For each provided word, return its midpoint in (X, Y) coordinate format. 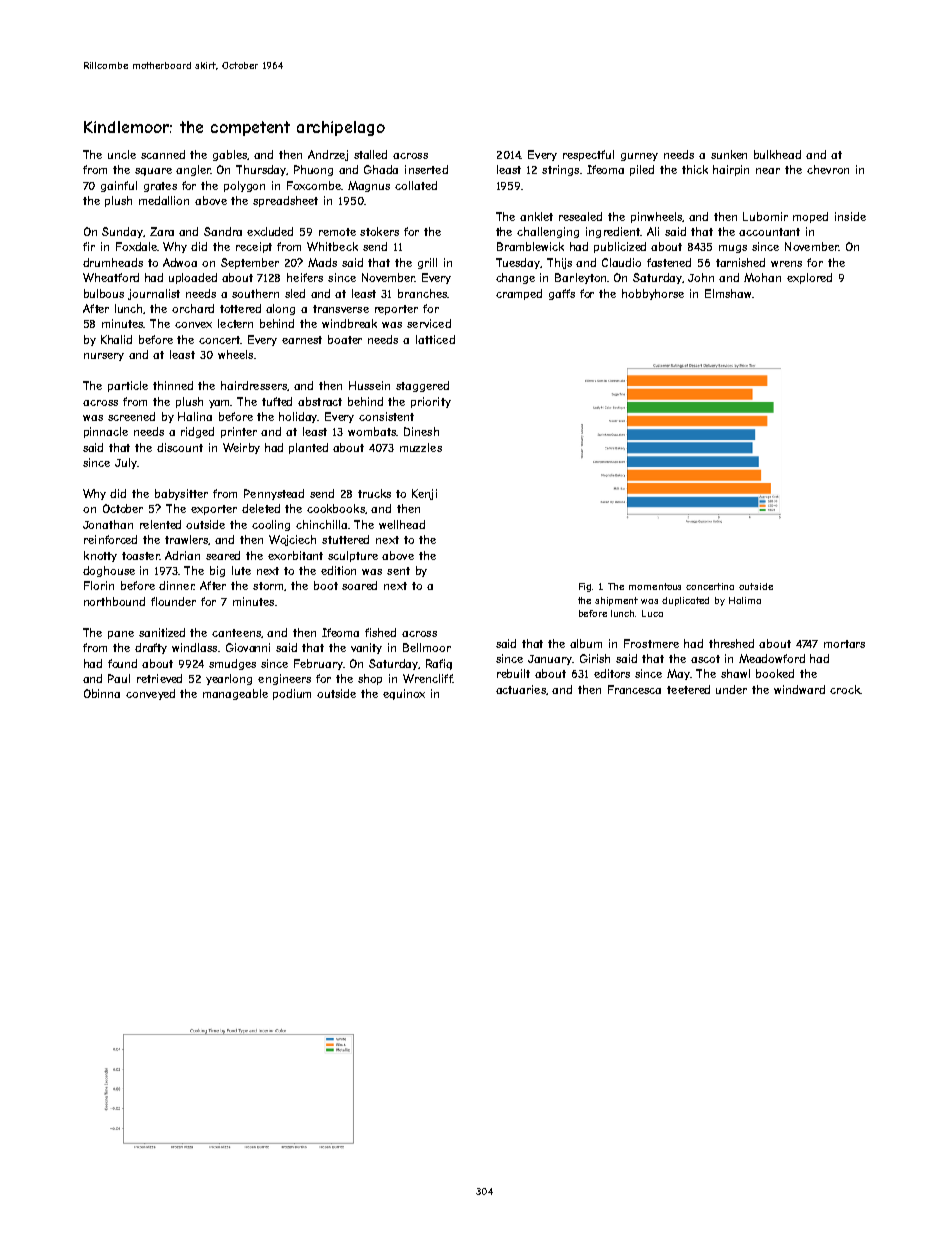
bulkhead (777, 154)
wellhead (402, 524)
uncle (122, 154)
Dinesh (421, 431)
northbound (114, 601)
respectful (588, 155)
